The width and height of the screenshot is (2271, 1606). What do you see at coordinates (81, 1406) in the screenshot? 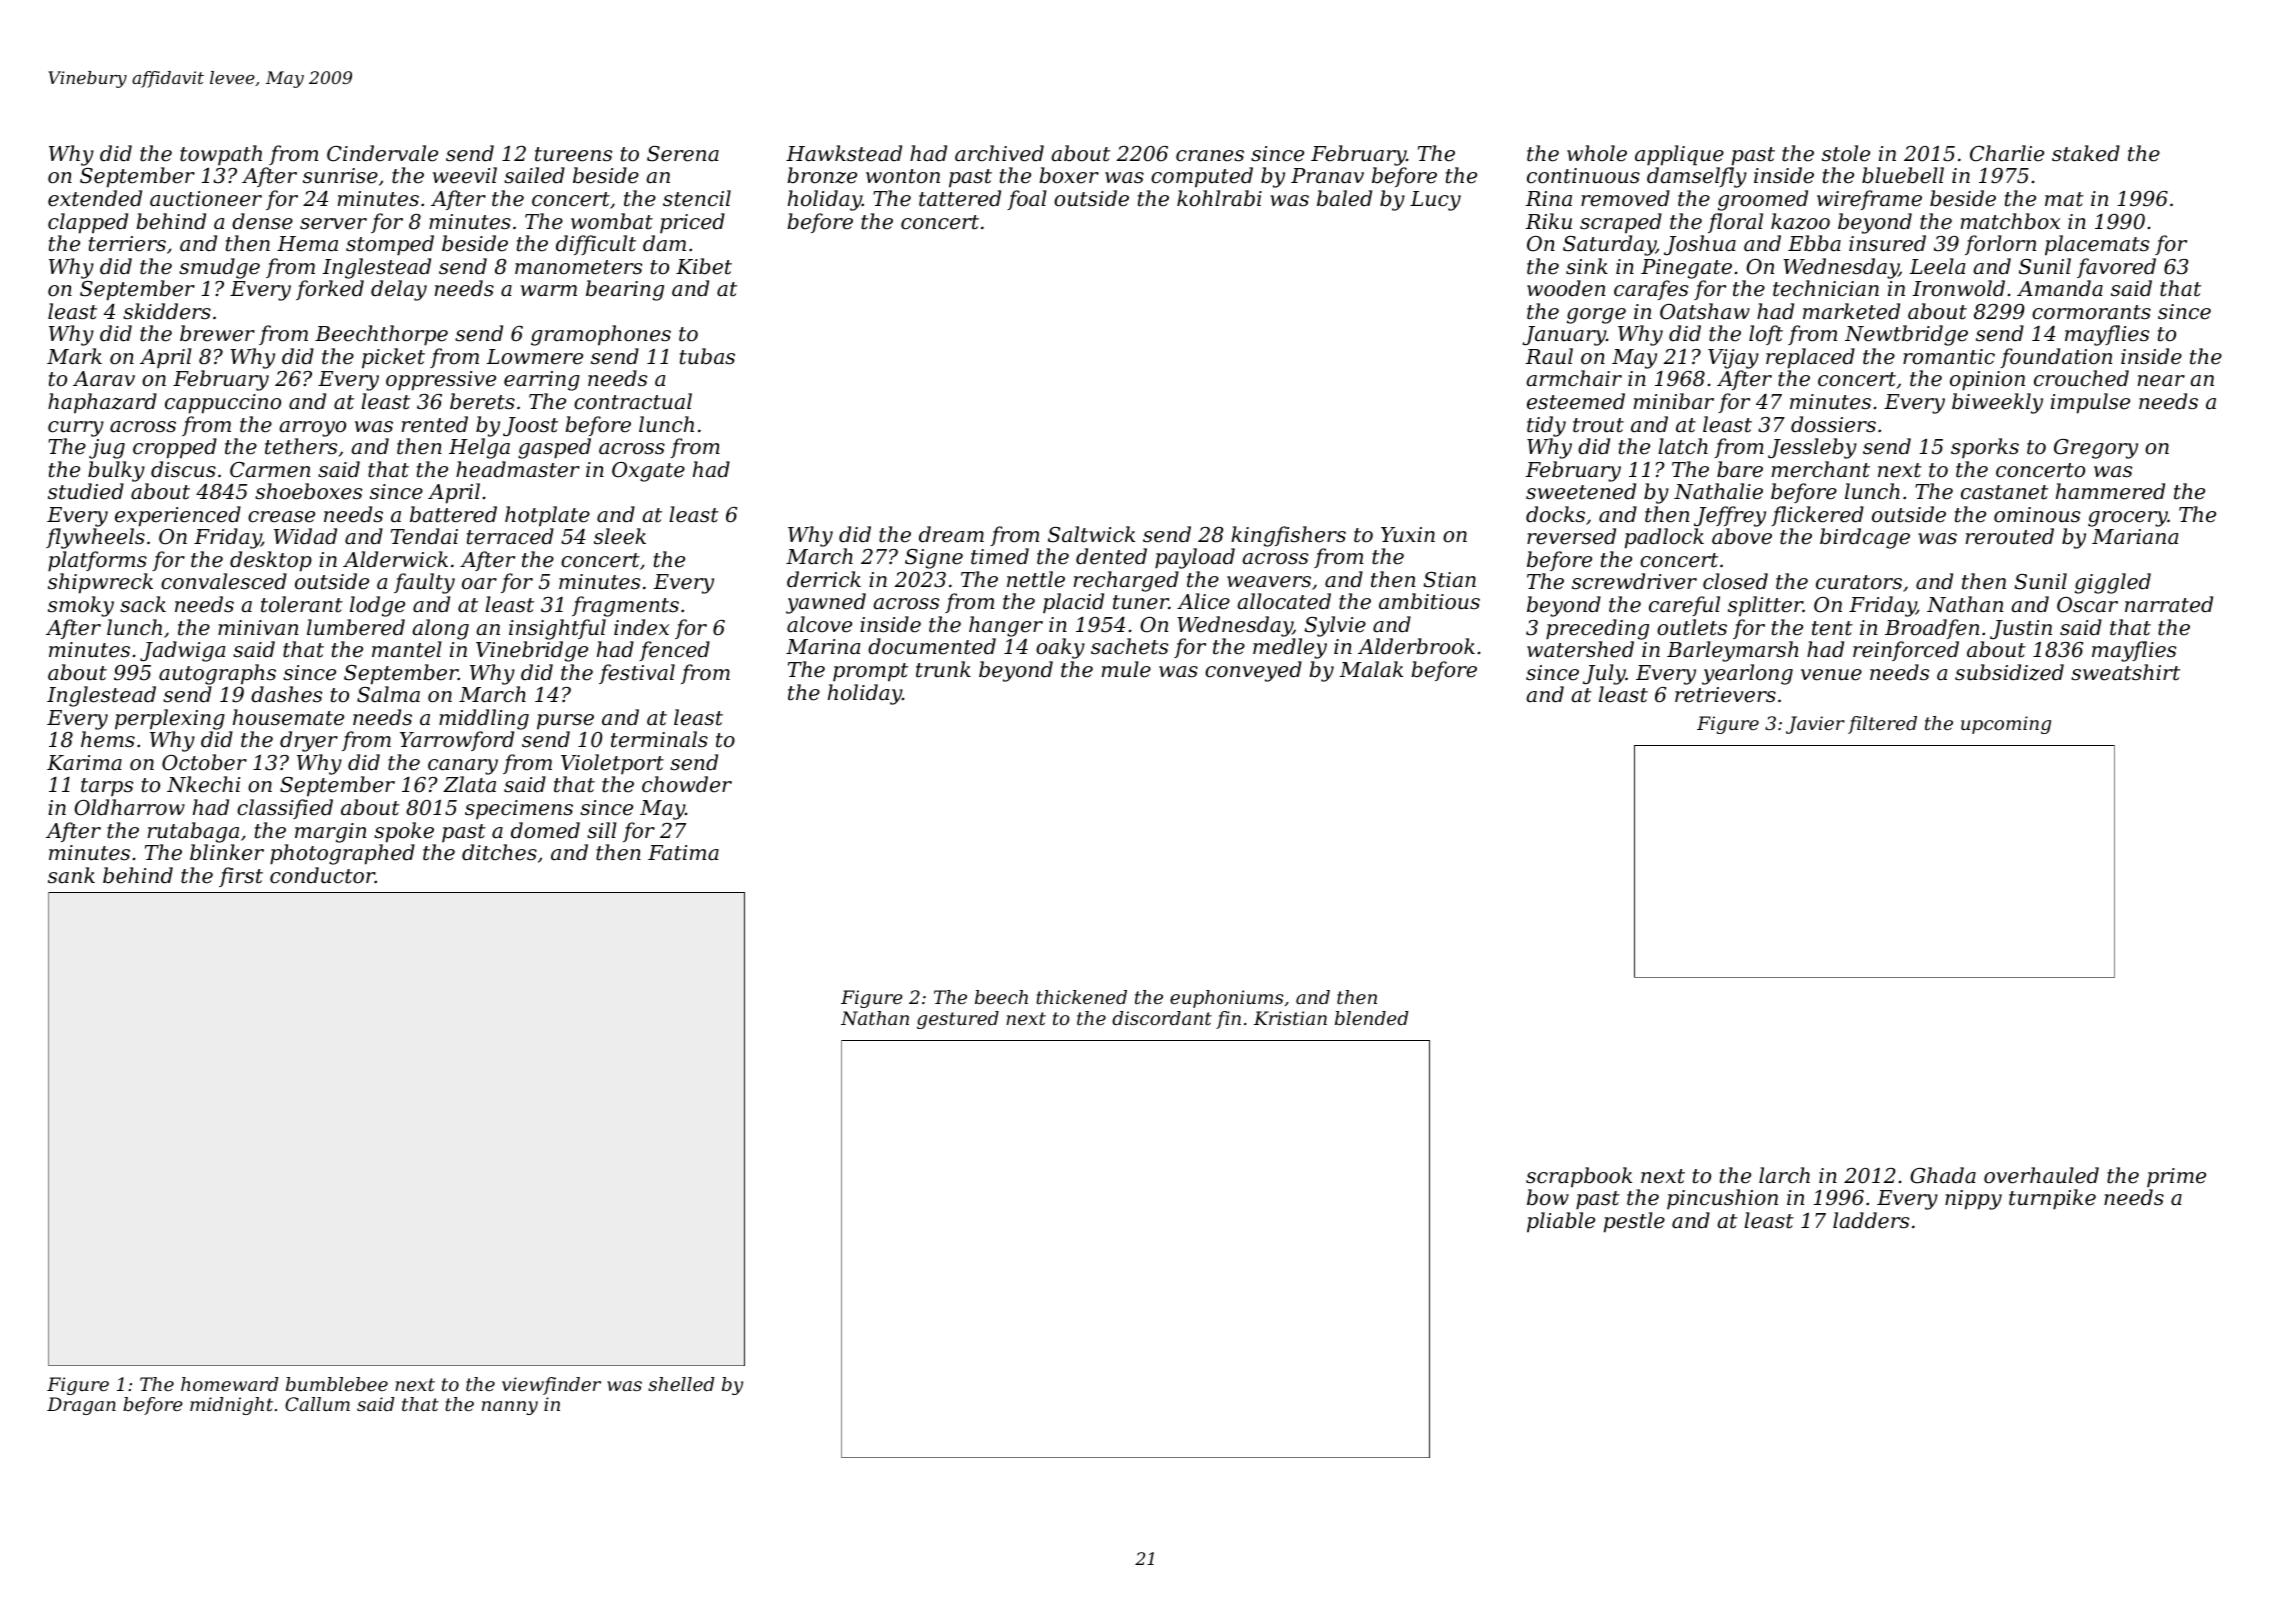
I see `Dragan` at bounding box center [81, 1406].
